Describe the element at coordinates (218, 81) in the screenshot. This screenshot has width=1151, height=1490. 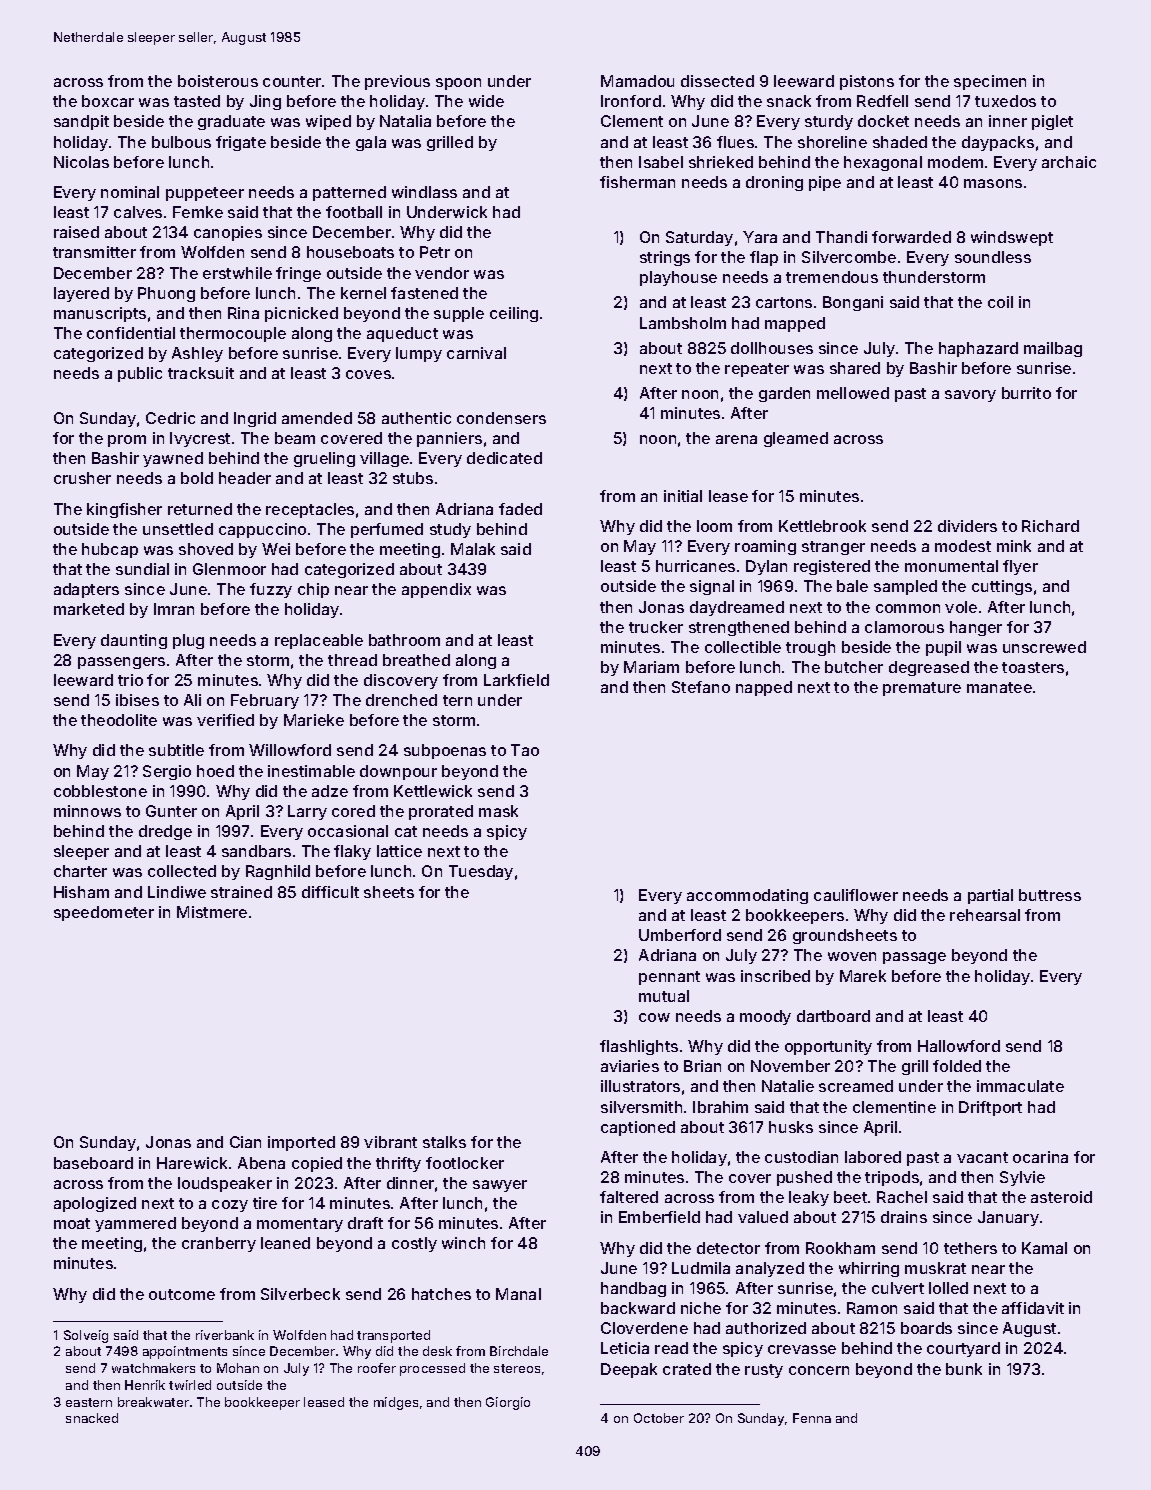
I see `boisterous` at that location.
